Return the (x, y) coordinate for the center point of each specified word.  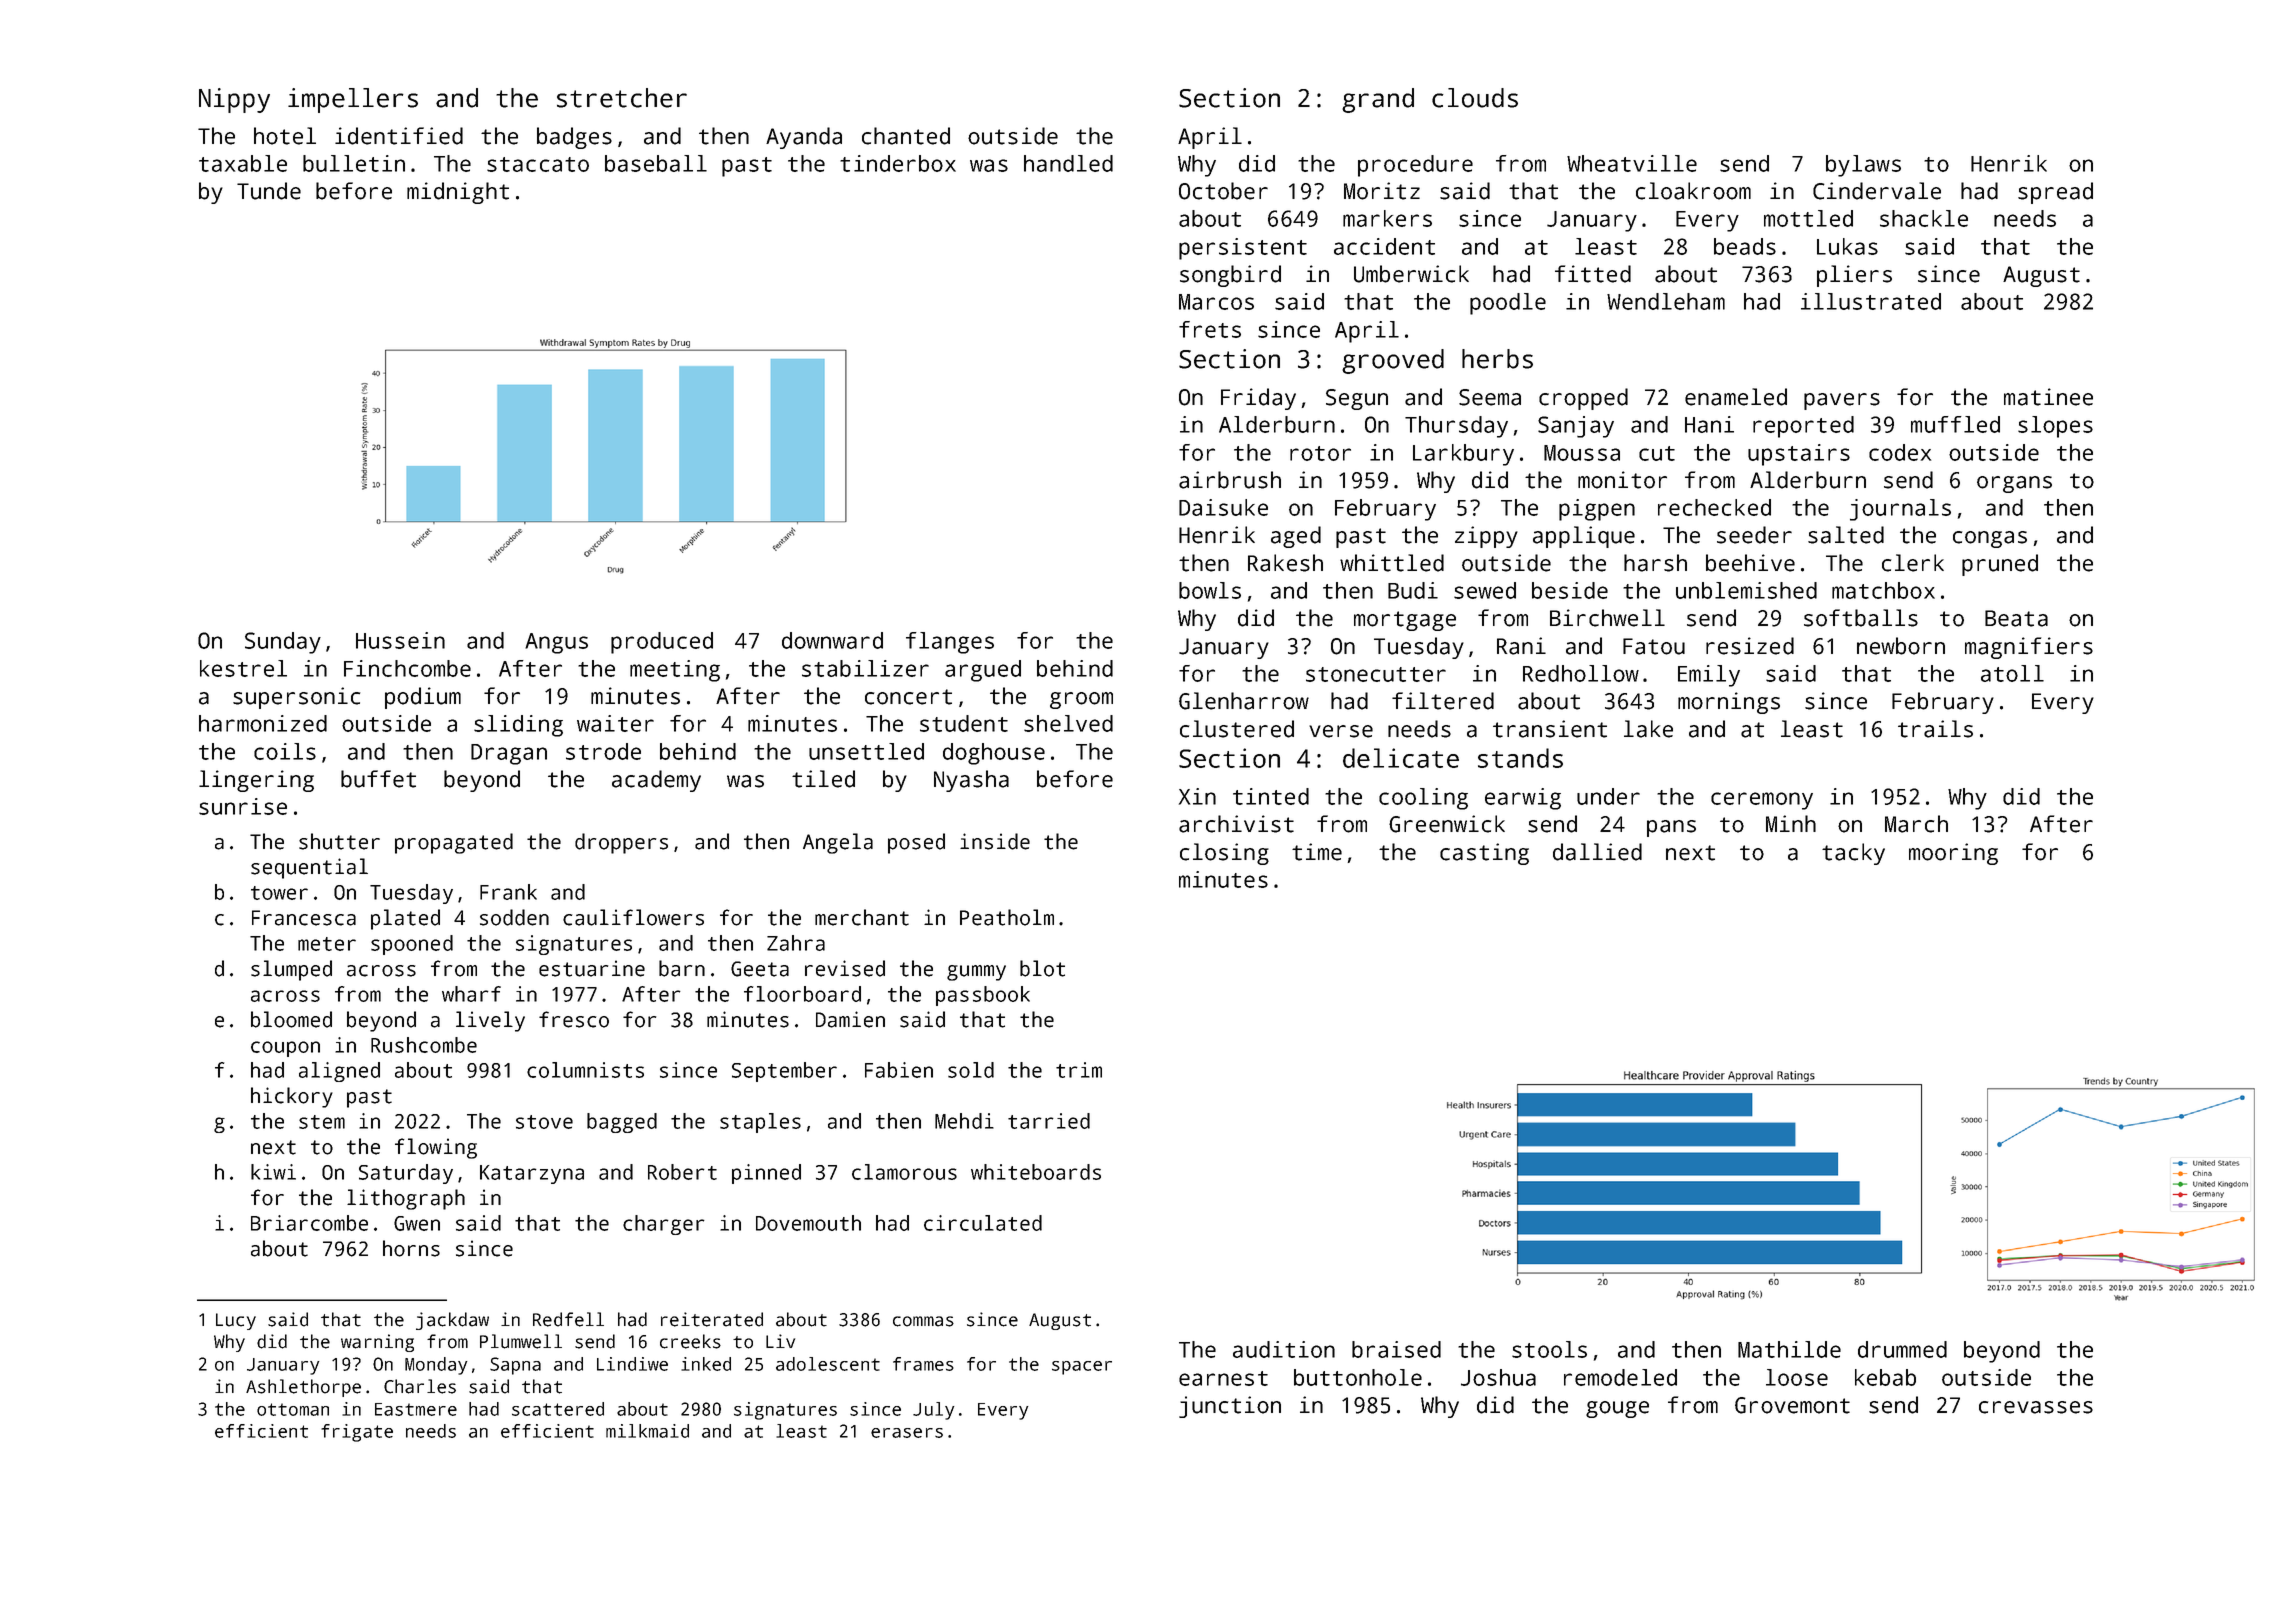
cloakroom (1693, 191)
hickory (292, 1097)
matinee (2048, 397)
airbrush (1230, 480)
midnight (458, 193)
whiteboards (1036, 1172)
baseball (656, 163)
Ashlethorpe (303, 1388)
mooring (1953, 854)
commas (923, 1321)
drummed (1902, 1349)
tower (279, 893)
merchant (862, 917)
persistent (1243, 249)
